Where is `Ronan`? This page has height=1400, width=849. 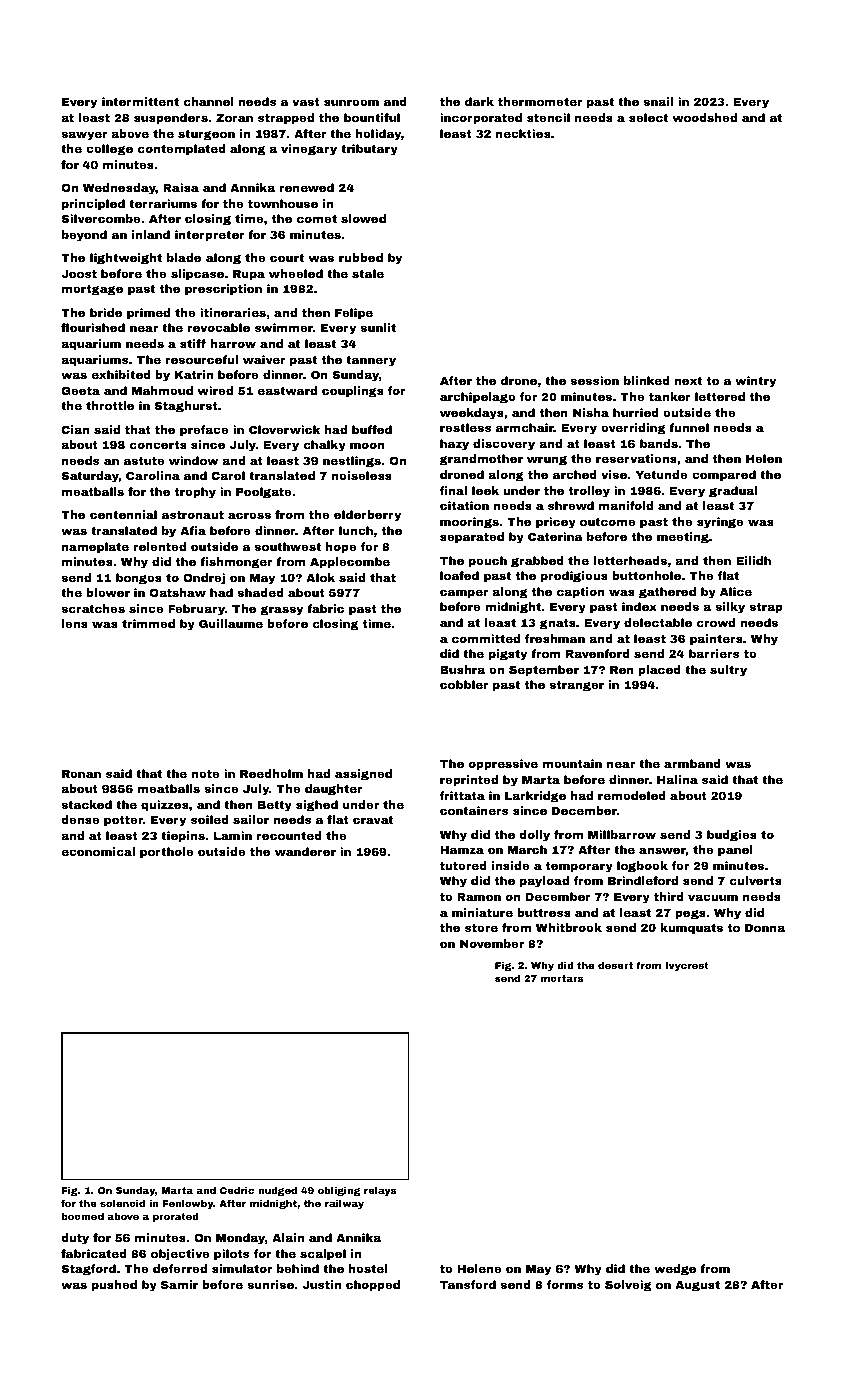
Ronan is located at coordinates (81, 774).
